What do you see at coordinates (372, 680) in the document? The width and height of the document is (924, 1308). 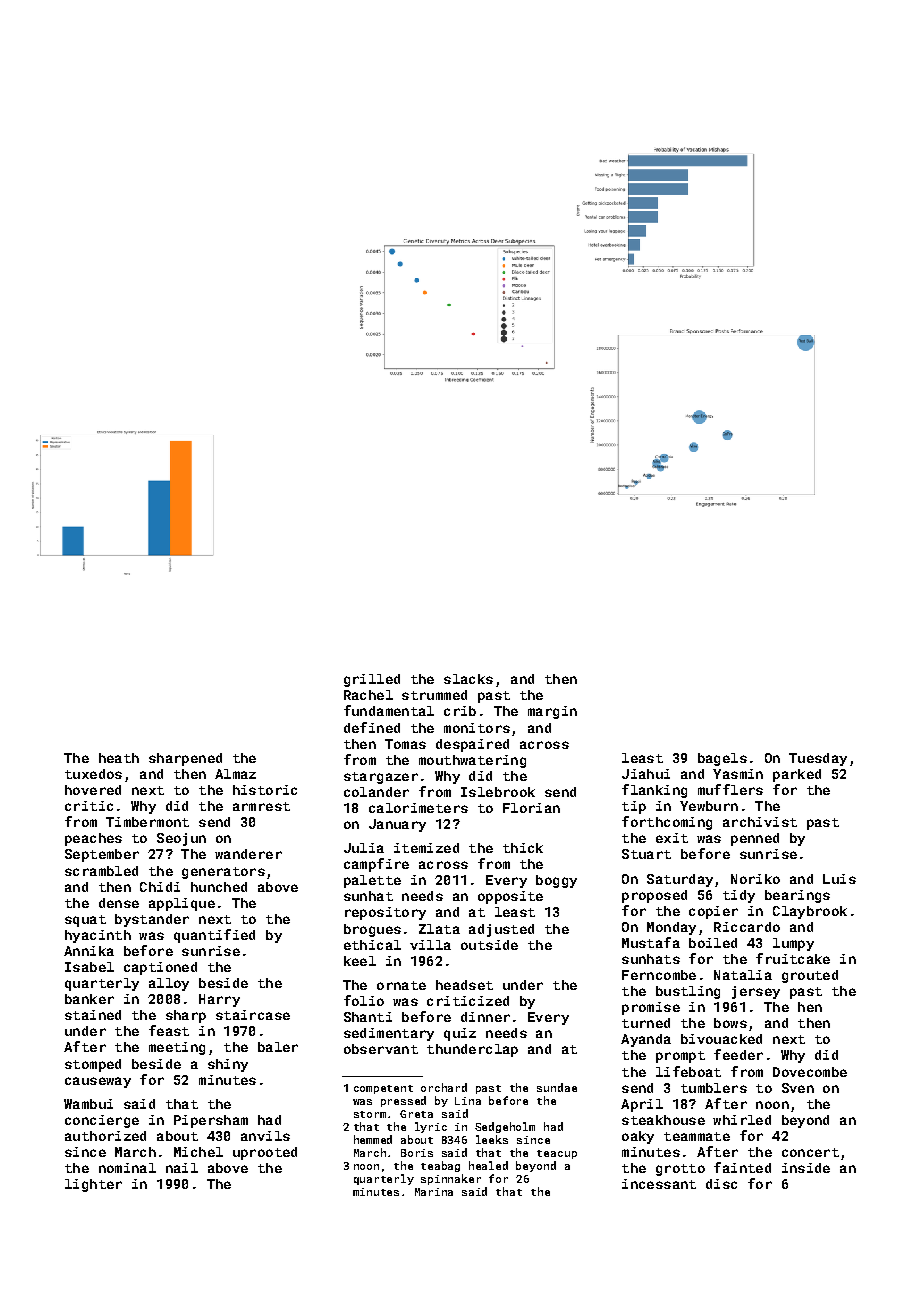 I see `grilled` at bounding box center [372, 680].
